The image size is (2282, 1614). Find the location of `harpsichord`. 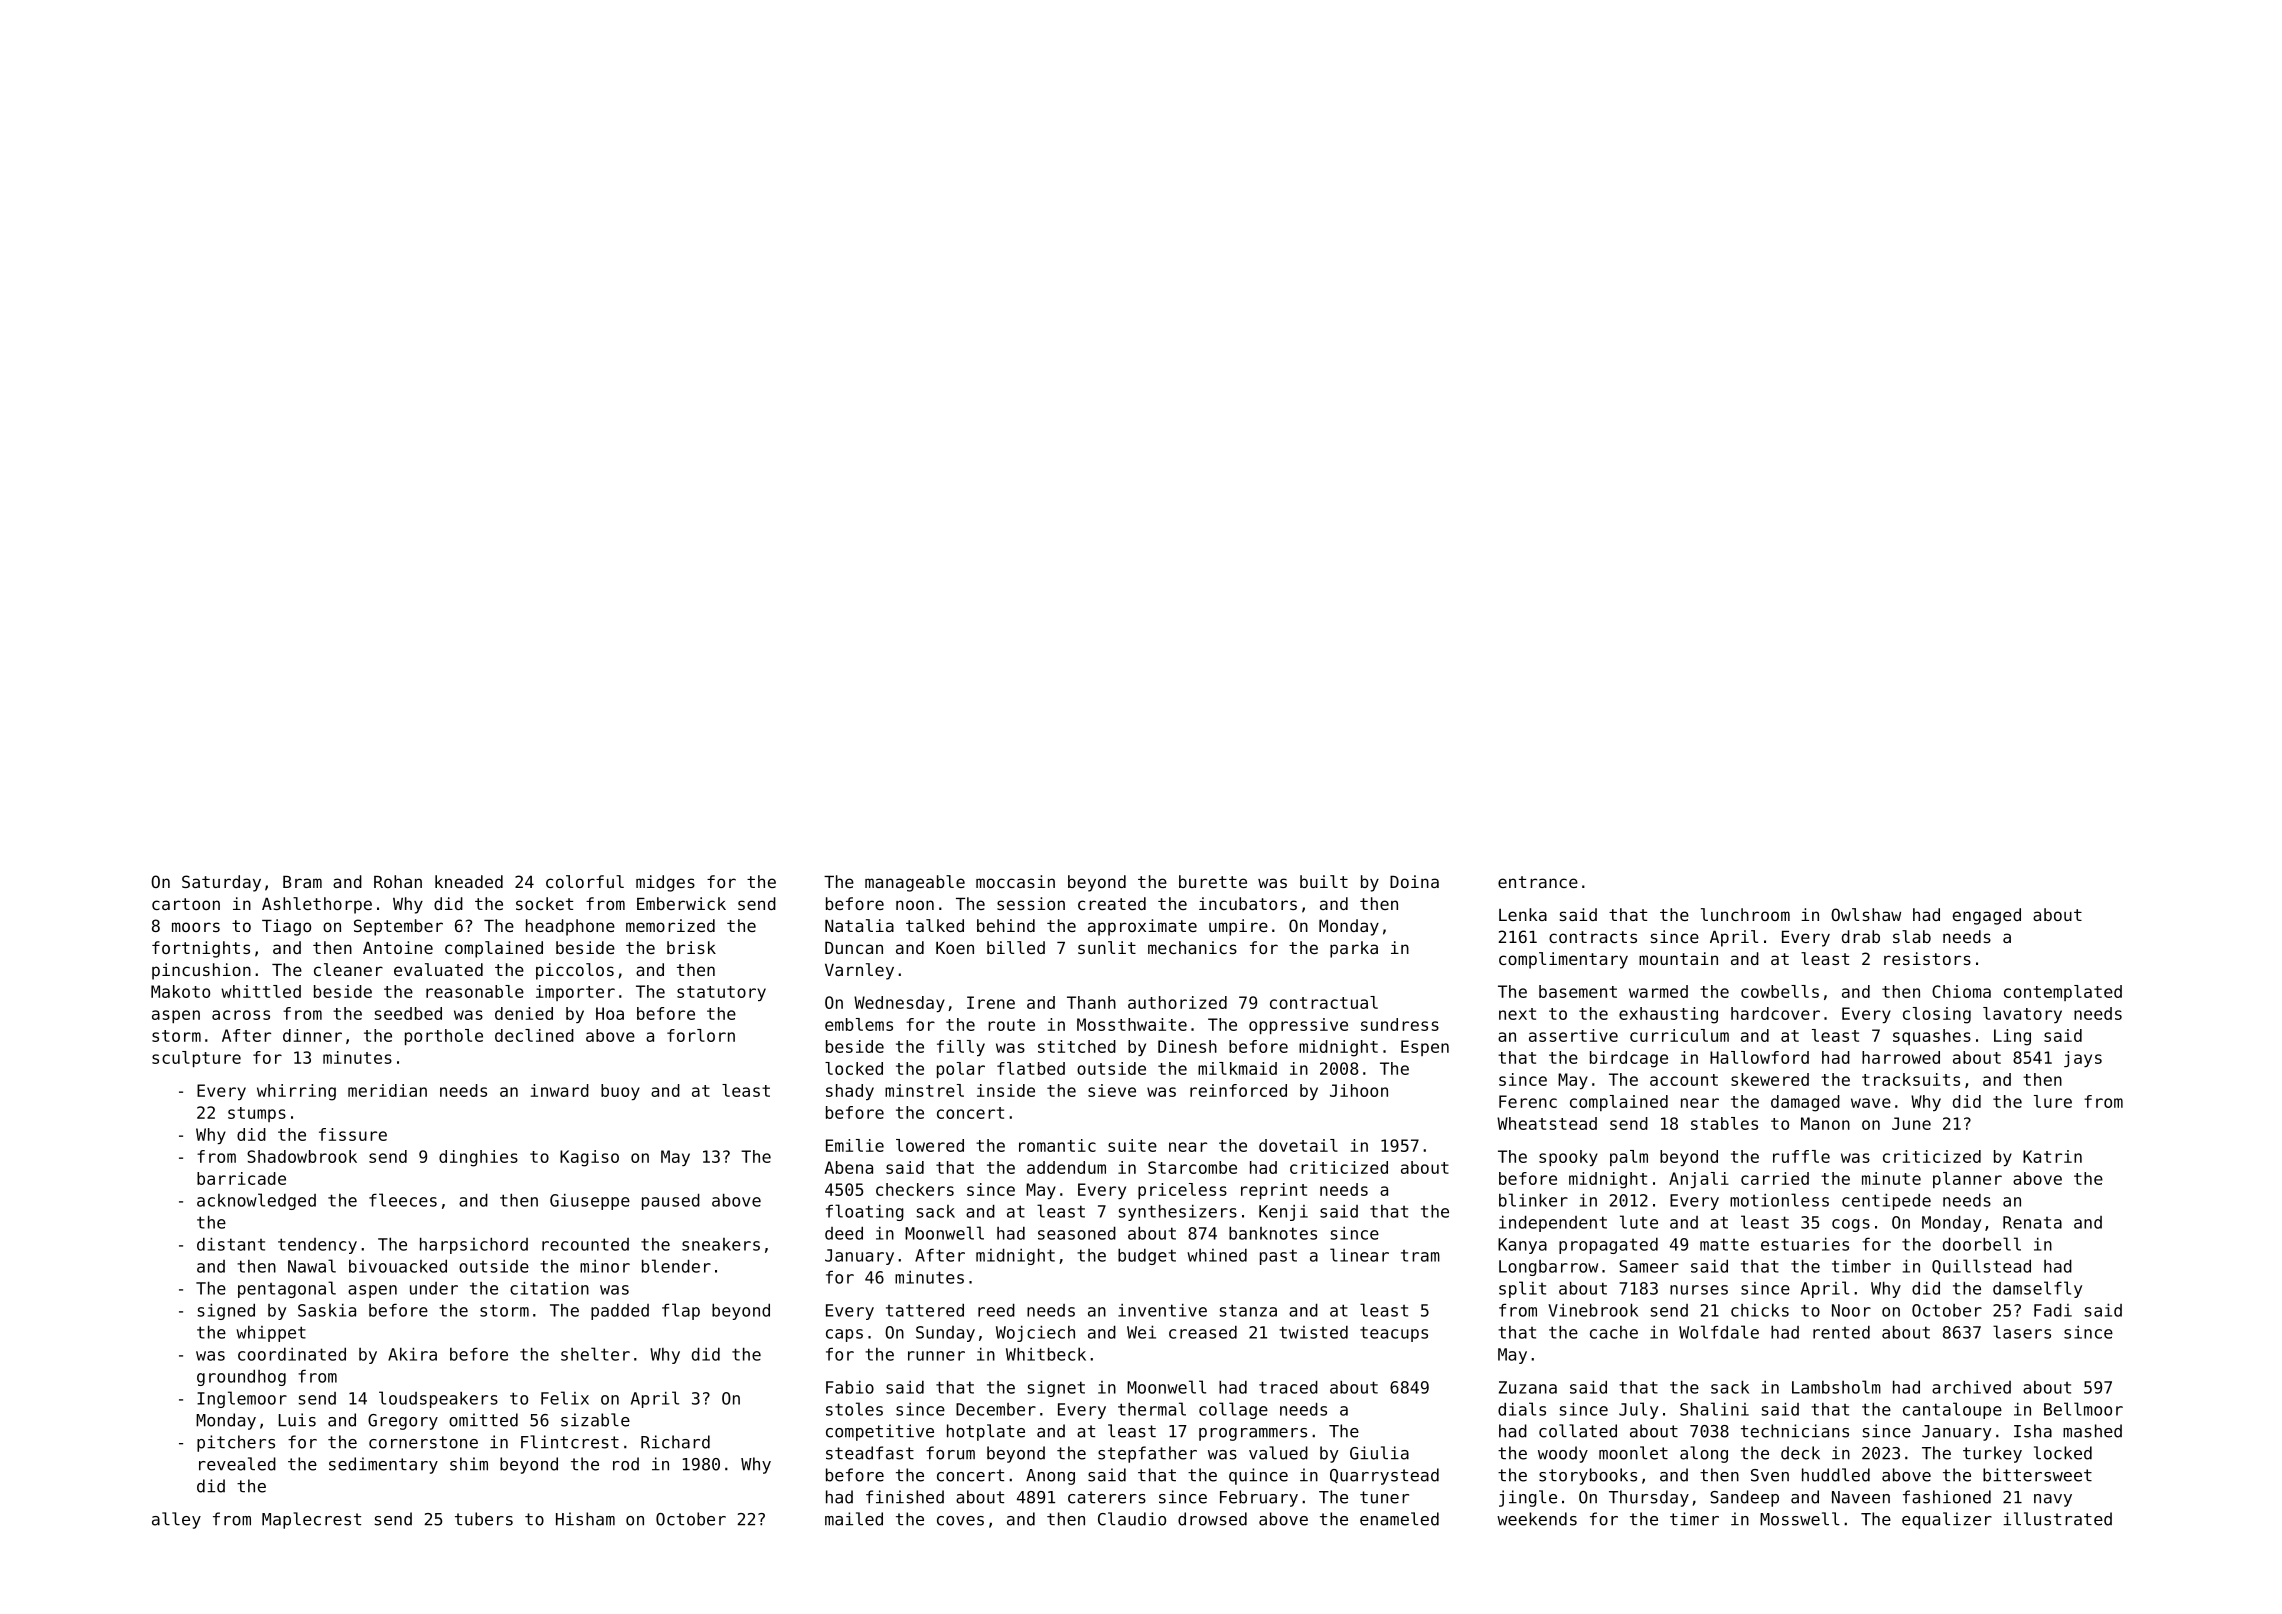

harpsichord is located at coordinates (474, 1245).
